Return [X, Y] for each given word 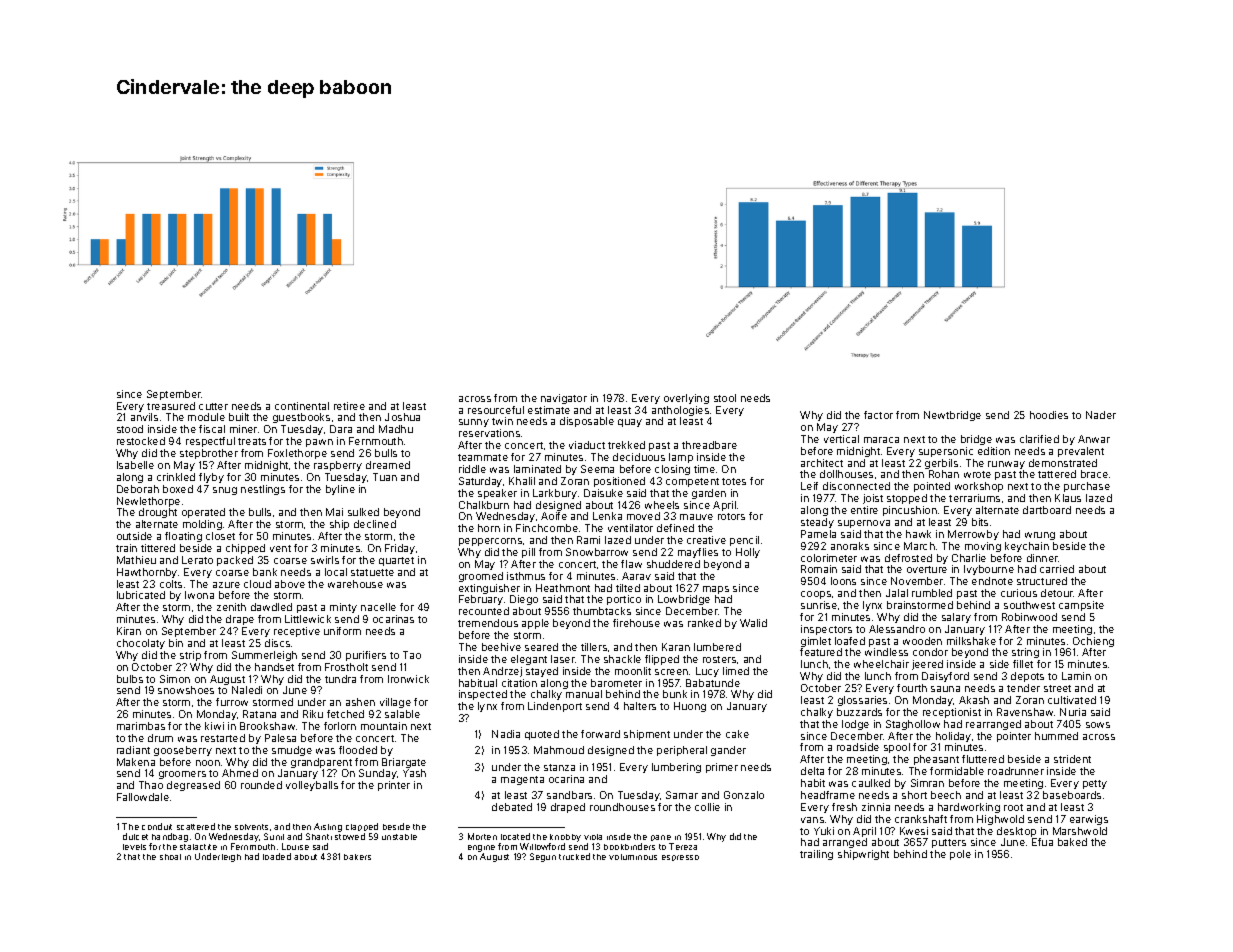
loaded [277, 856]
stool [725, 398]
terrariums [974, 498]
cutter [213, 406]
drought [158, 513]
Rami [588, 540]
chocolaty [141, 644]
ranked [704, 623]
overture [927, 569]
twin [502, 421]
